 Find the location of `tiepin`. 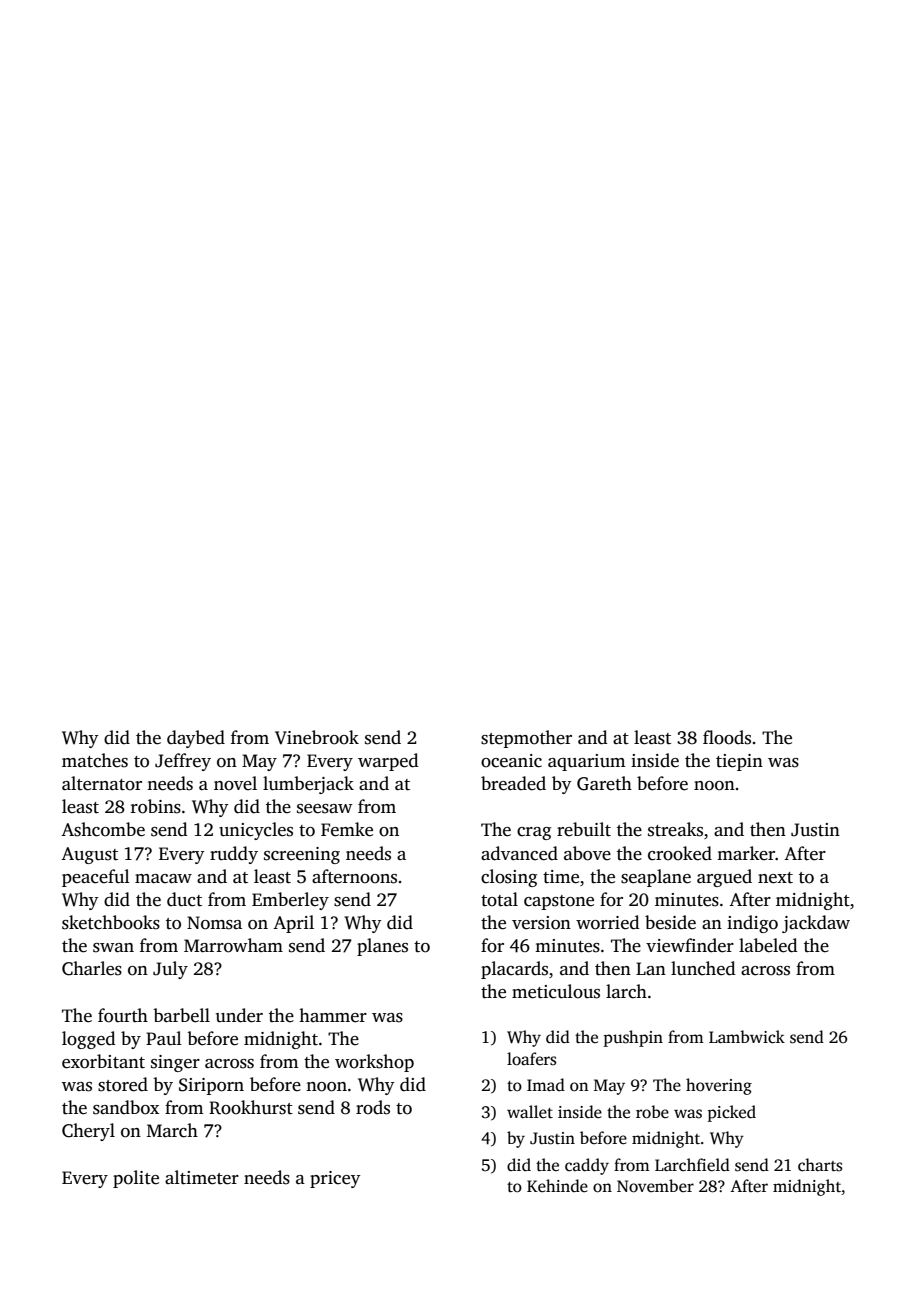

tiepin is located at coordinates (739, 762).
